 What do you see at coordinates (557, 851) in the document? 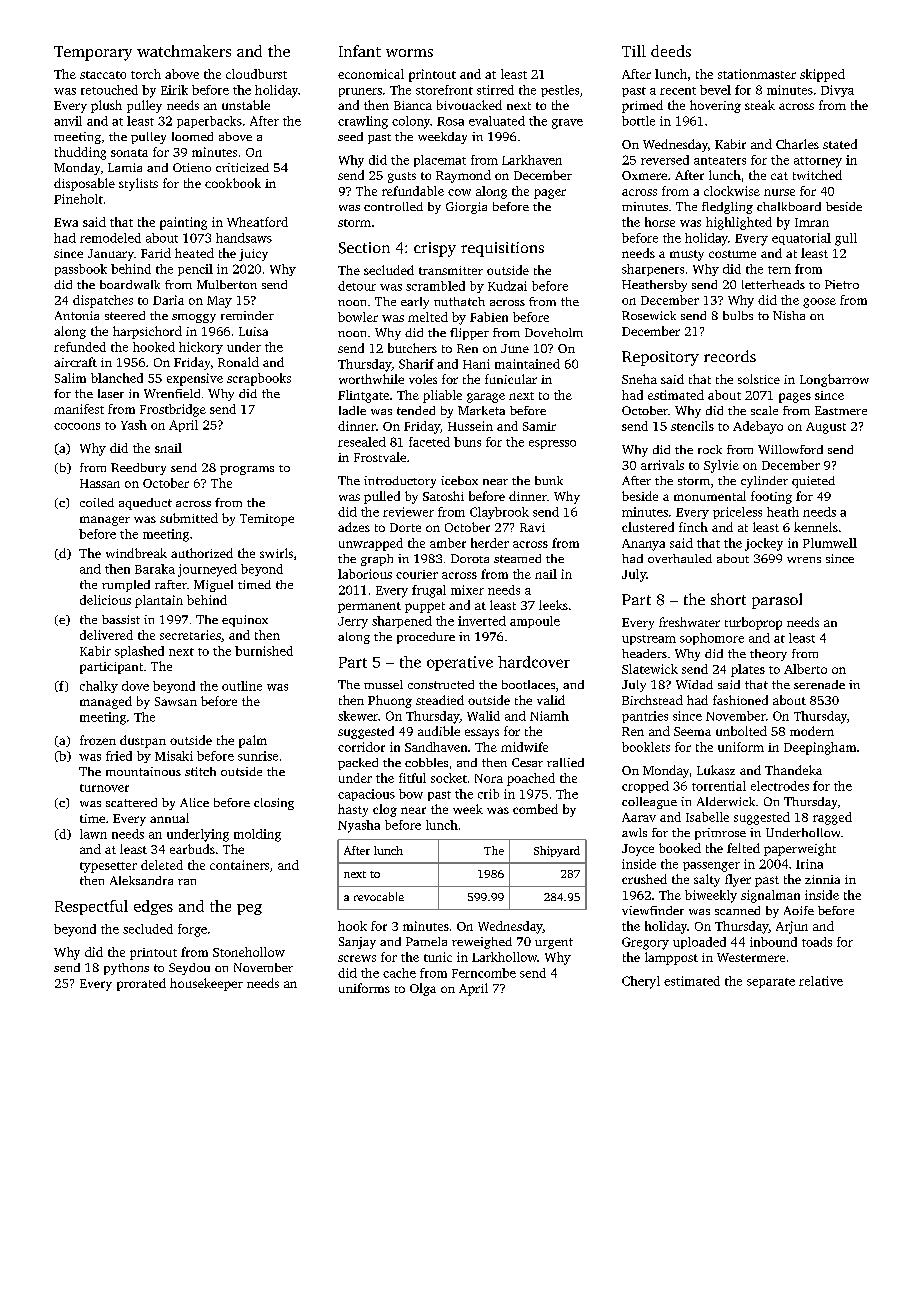
I see `Shipyard` at bounding box center [557, 851].
